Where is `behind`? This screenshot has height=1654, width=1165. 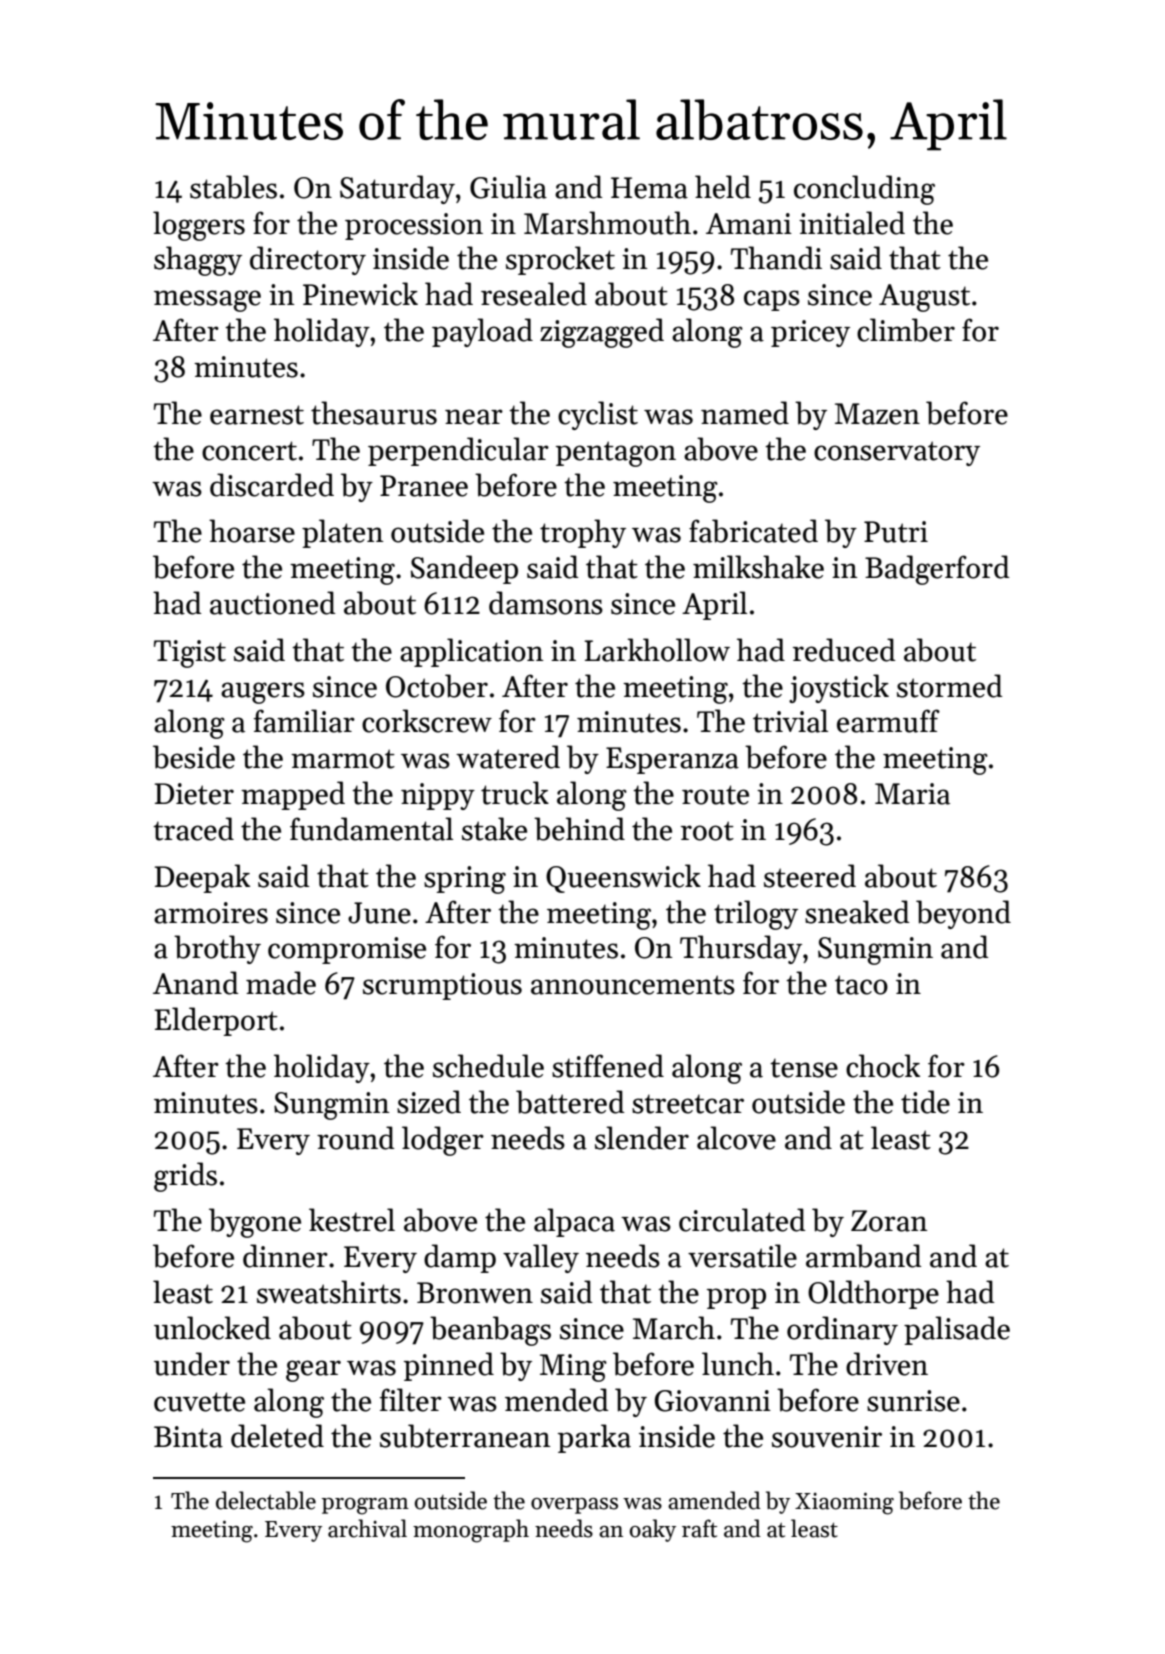 behind is located at coordinates (579, 829).
